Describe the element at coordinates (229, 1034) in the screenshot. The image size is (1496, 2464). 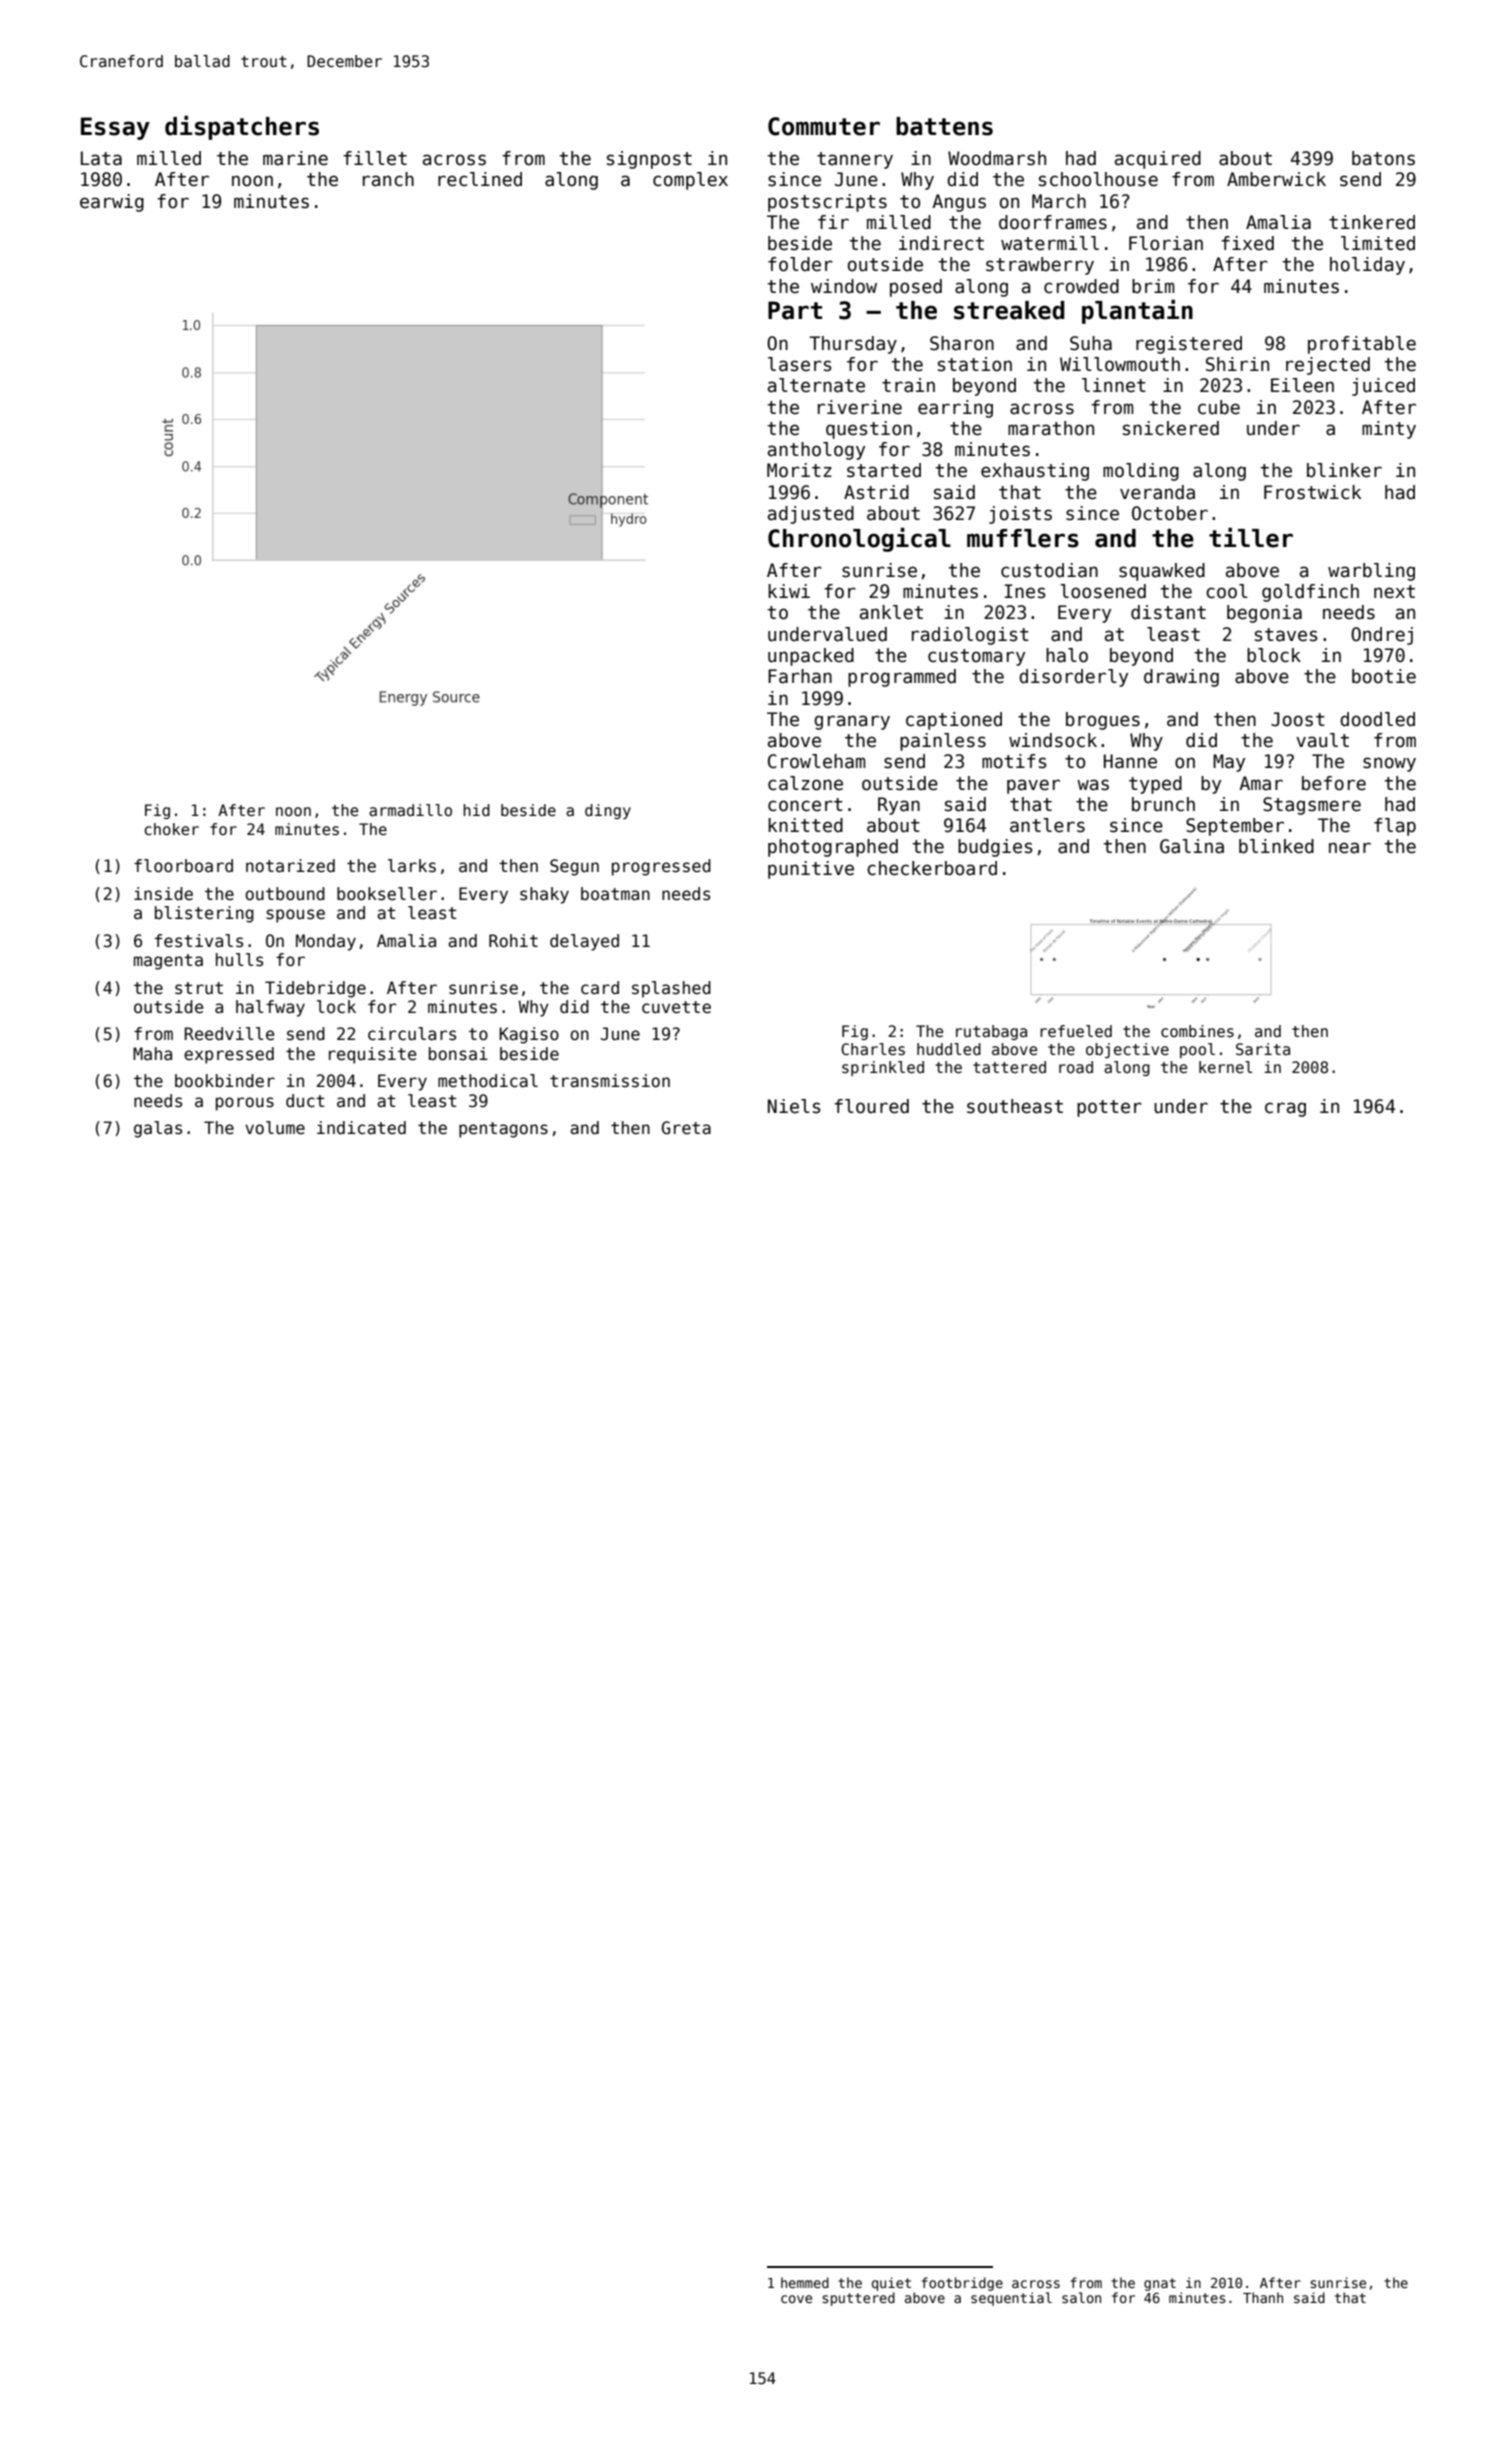
I see `Reedville` at that location.
